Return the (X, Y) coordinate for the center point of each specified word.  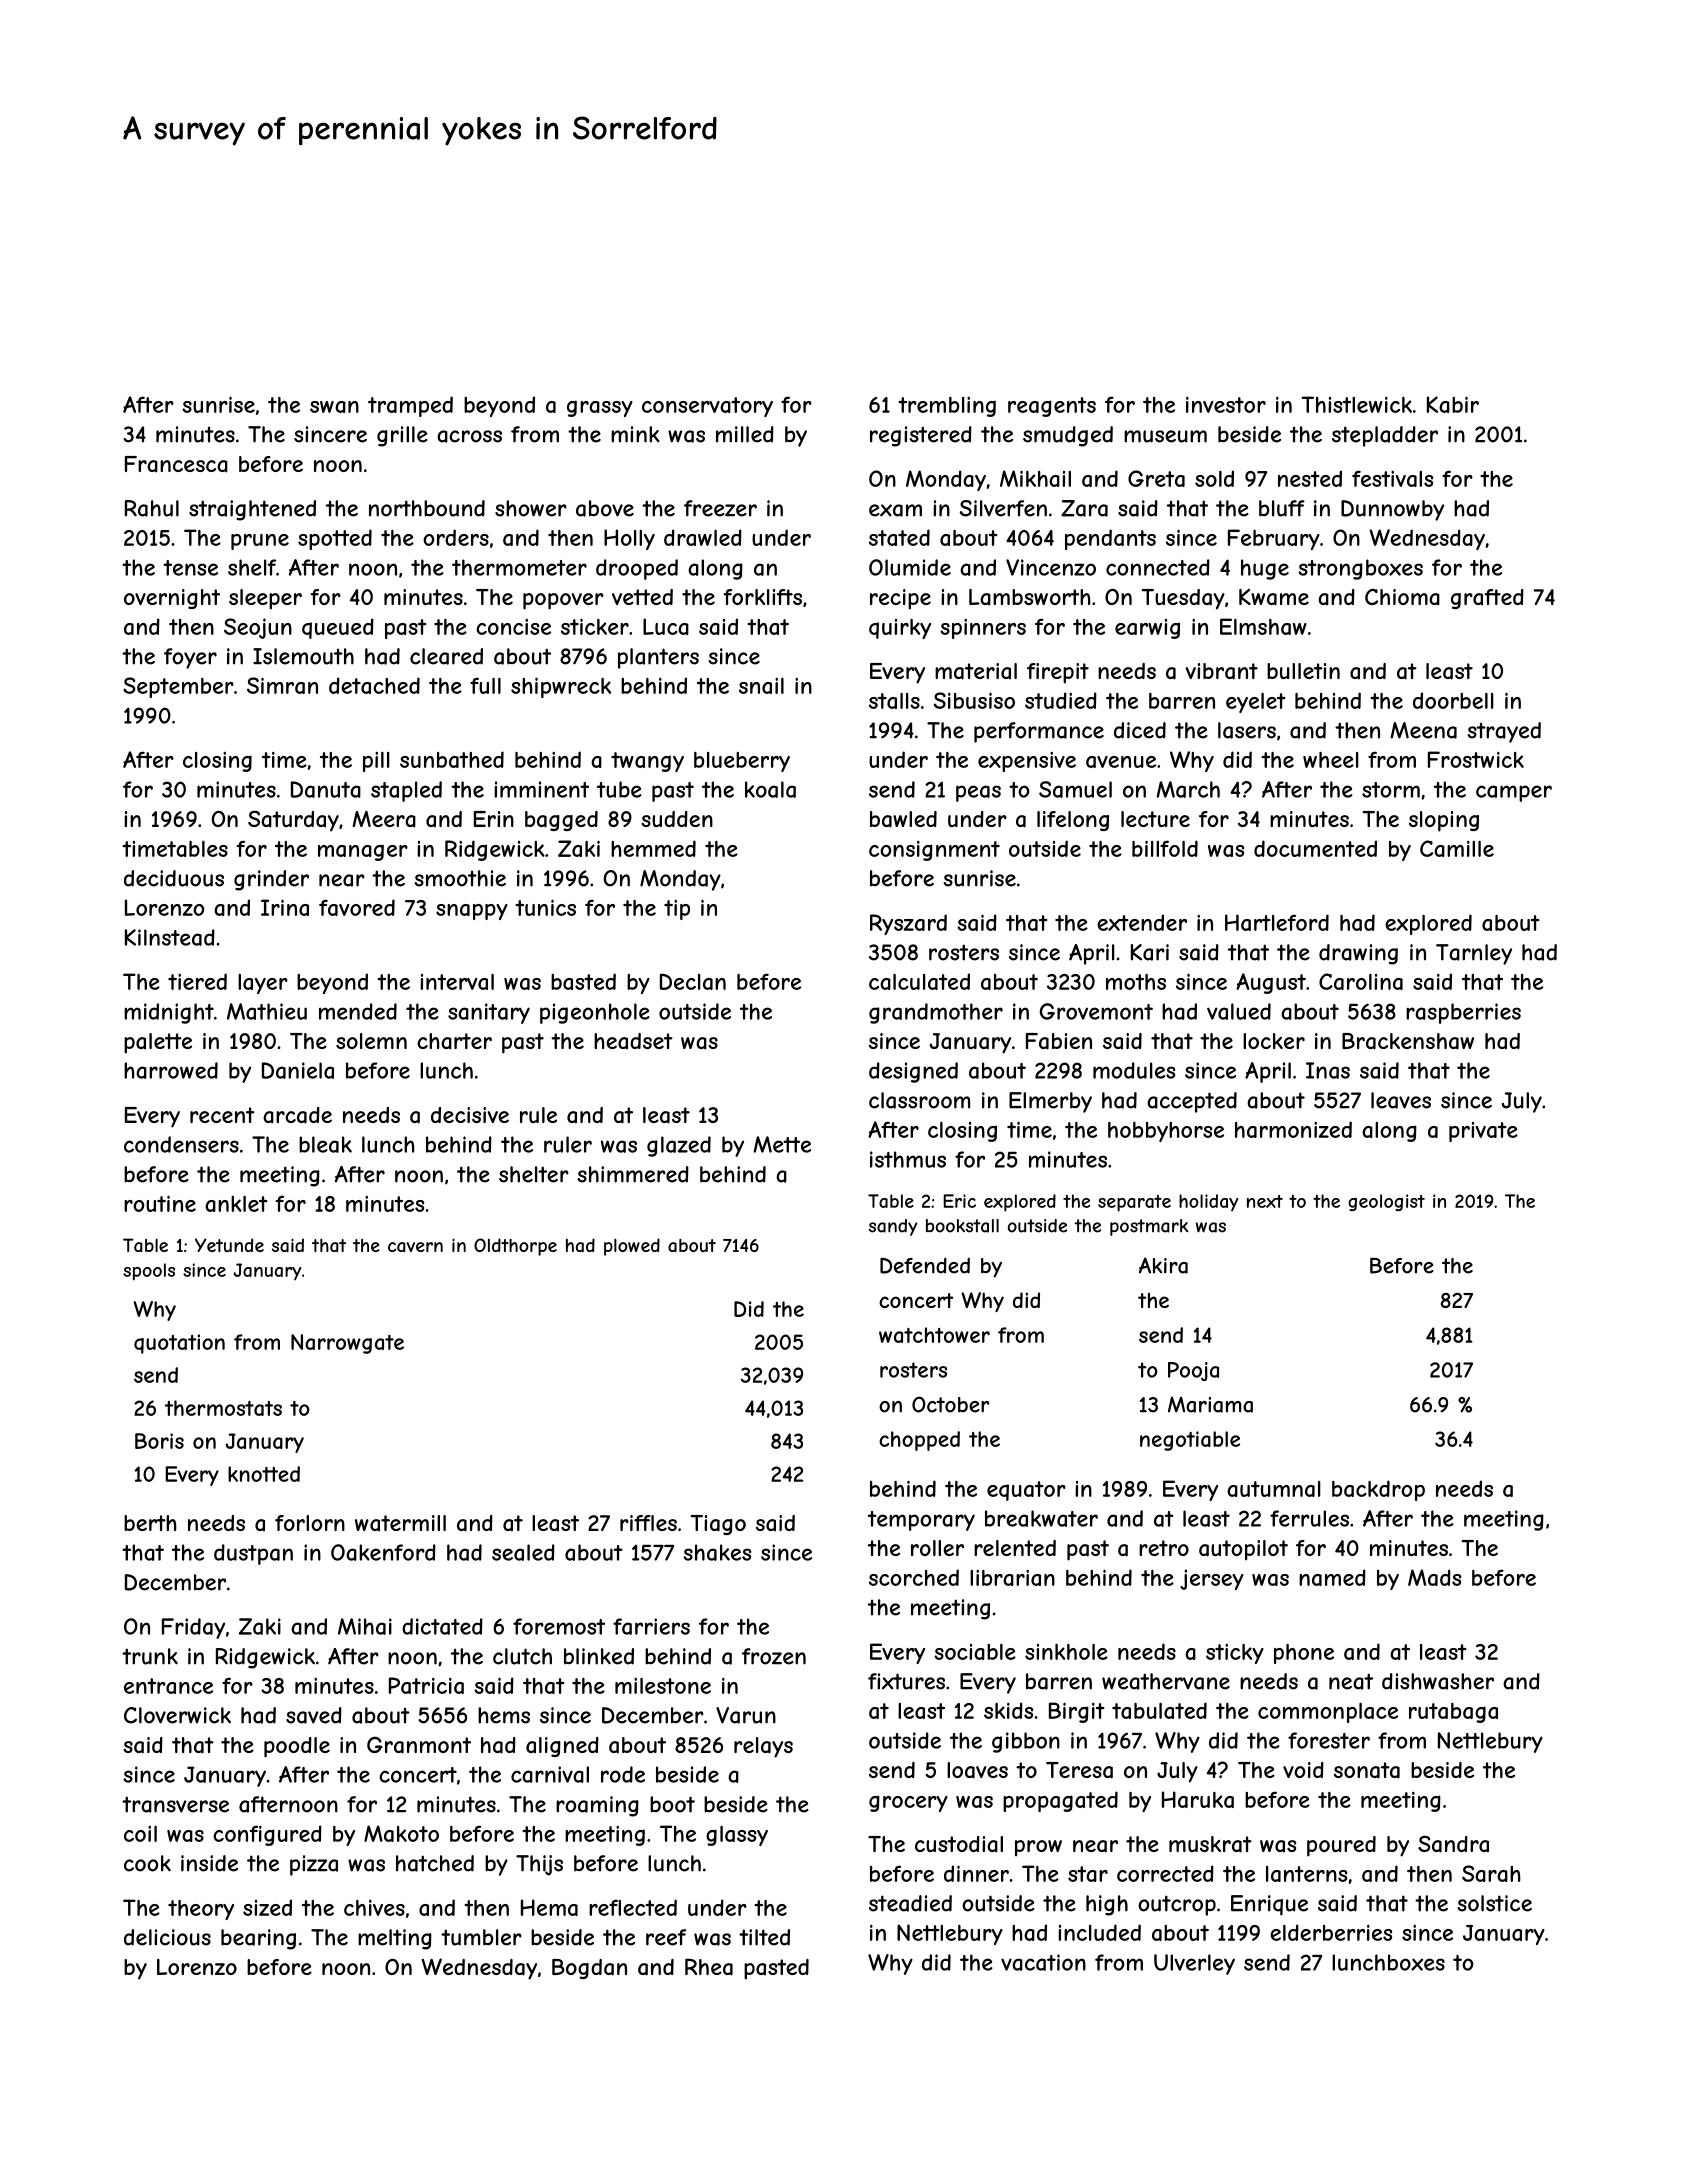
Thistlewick (1356, 404)
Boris (159, 1441)
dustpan (253, 1554)
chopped (919, 1441)
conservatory (707, 407)
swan (334, 407)
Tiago (718, 1525)
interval (457, 982)
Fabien (1059, 1041)
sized (267, 1907)
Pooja (1193, 1371)
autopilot (1243, 1550)
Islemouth (303, 656)
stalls (894, 701)
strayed (1504, 732)
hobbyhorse (1166, 1132)
